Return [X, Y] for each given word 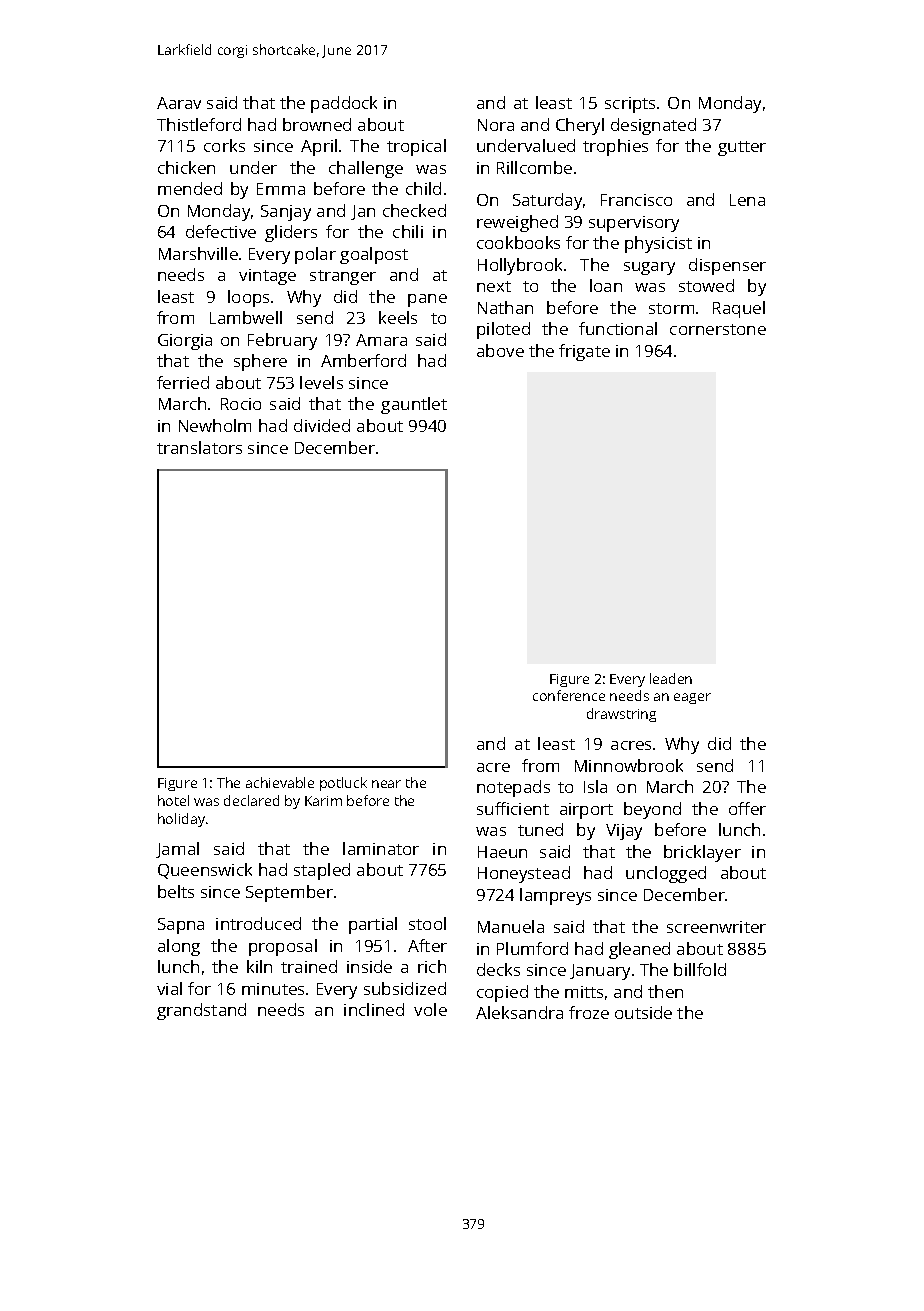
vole [430, 1009]
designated [653, 126]
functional [618, 328]
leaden [671, 678]
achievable [280, 782]
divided [322, 425]
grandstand [201, 1011]
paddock [344, 104]
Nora [496, 125]
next [494, 286]
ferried [183, 382]
